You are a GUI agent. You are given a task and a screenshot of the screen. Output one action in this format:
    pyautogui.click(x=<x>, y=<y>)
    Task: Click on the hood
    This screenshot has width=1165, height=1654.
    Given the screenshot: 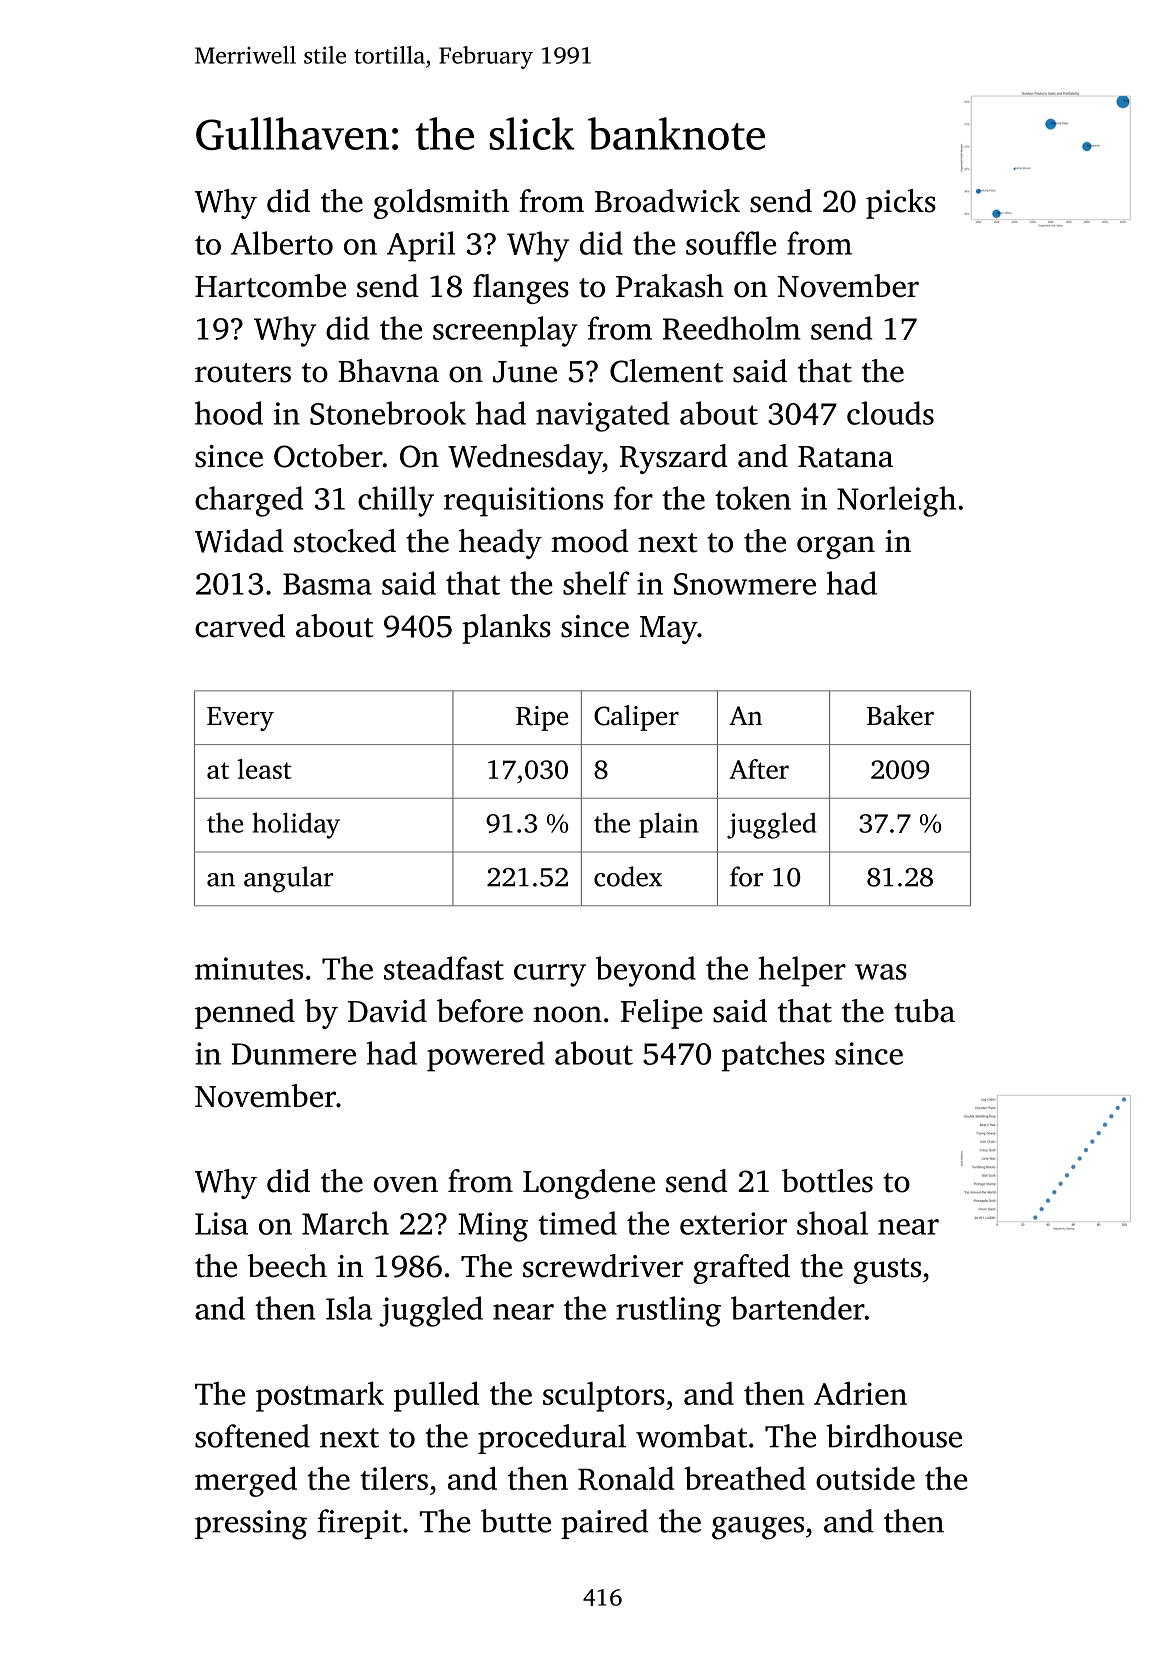 What is the action you would take?
    pyautogui.click(x=229, y=413)
